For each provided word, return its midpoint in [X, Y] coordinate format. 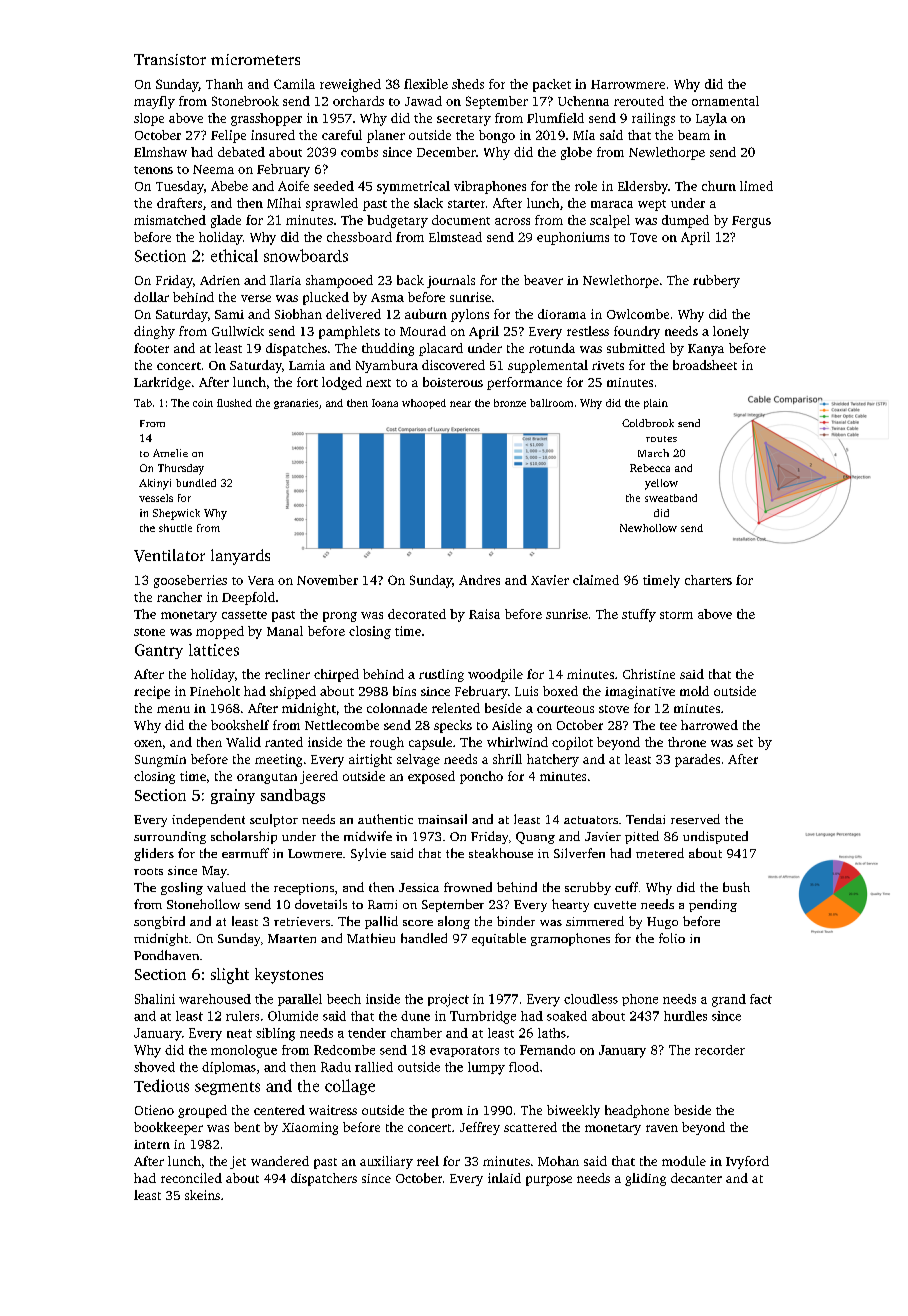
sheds [468, 84]
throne [687, 742]
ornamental [725, 101]
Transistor [170, 59]
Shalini [155, 999]
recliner [287, 674]
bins [404, 691]
